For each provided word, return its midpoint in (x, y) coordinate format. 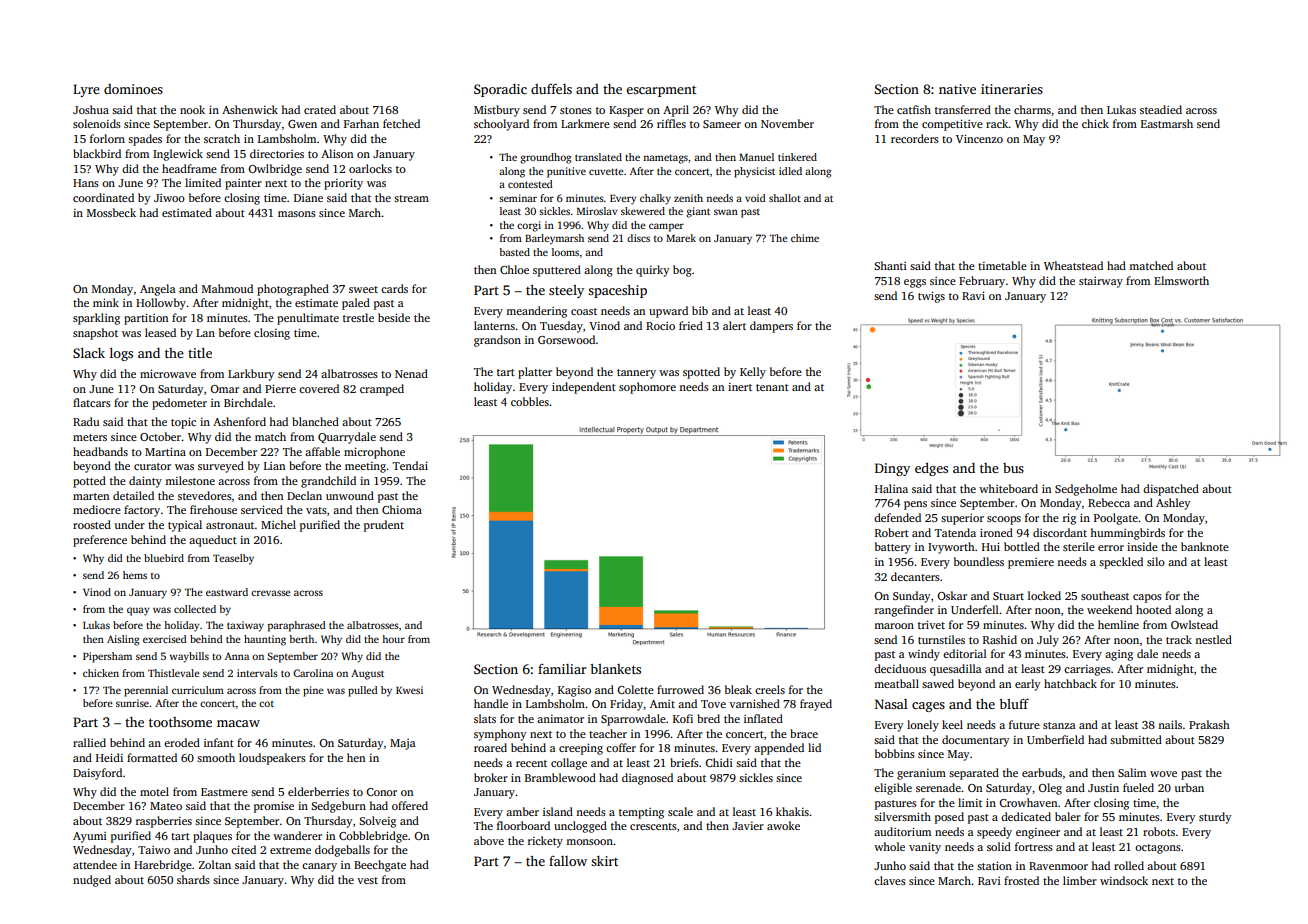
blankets (615, 669)
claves (890, 880)
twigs (931, 297)
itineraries (1012, 89)
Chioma (402, 509)
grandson (497, 341)
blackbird (97, 153)
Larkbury (251, 375)
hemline (1118, 624)
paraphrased (296, 626)
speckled (1121, 563)
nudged (92, 881)
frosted (1021, 880)
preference (100, 541)
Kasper (626, 111)
